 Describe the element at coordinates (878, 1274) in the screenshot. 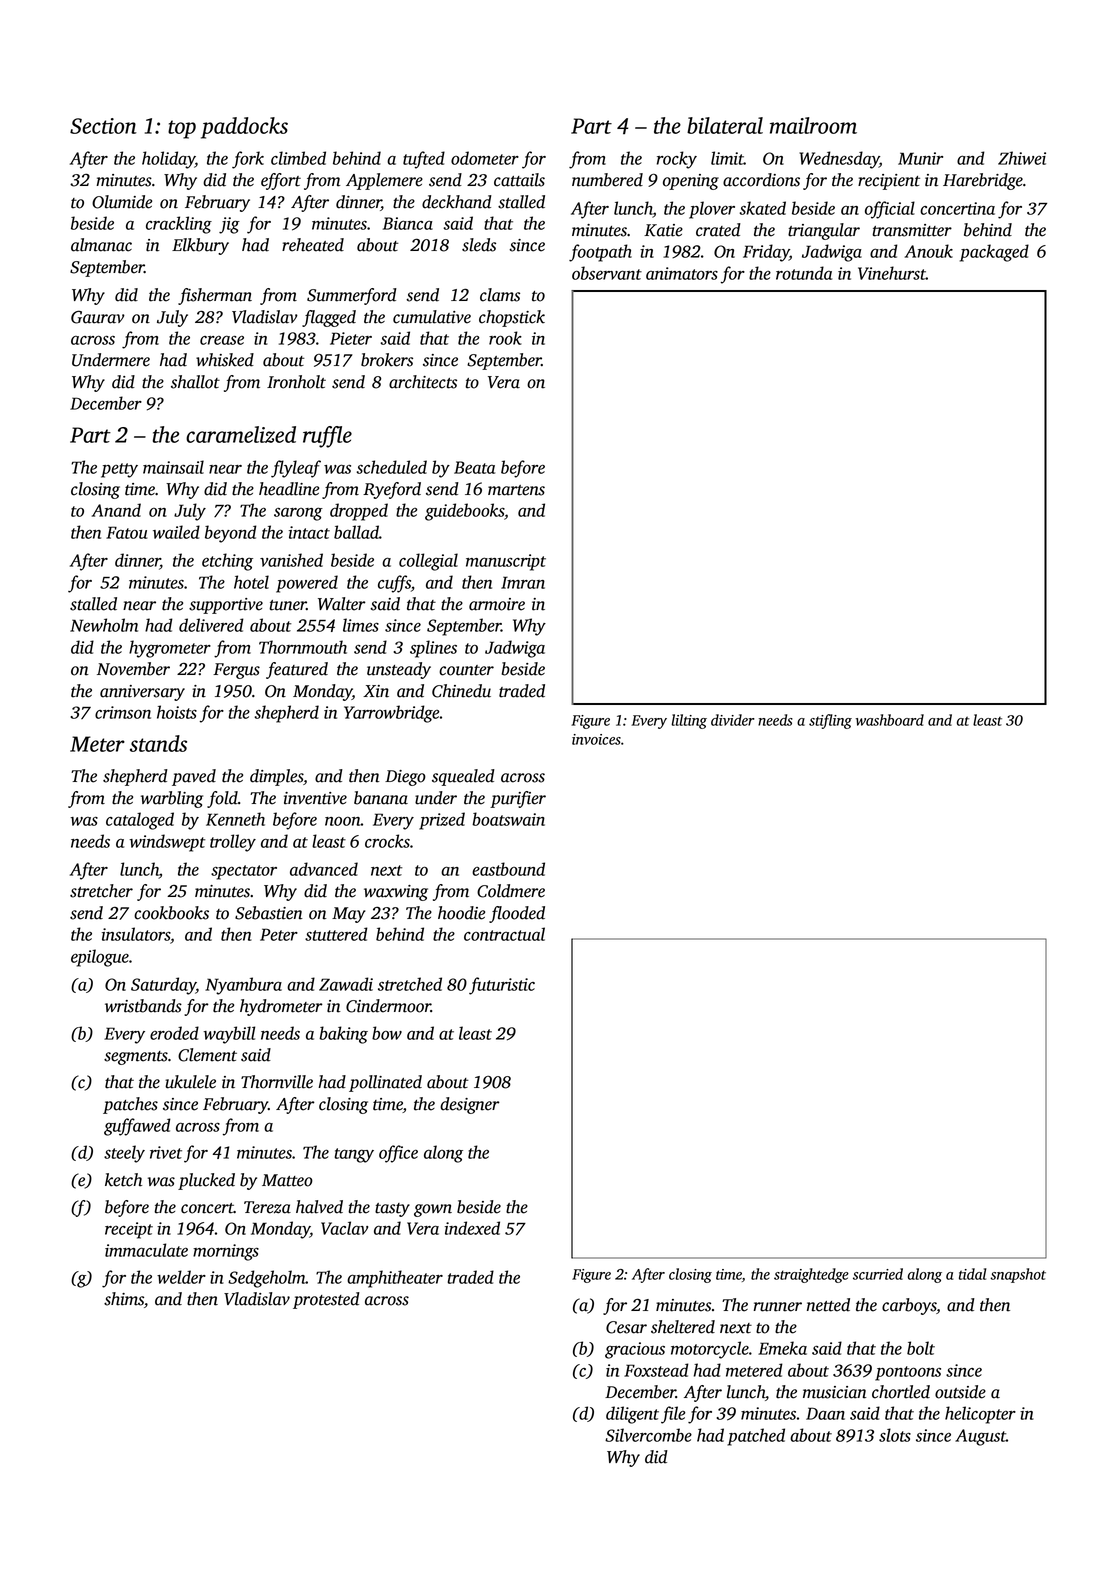

I see `scurried` at that location.
